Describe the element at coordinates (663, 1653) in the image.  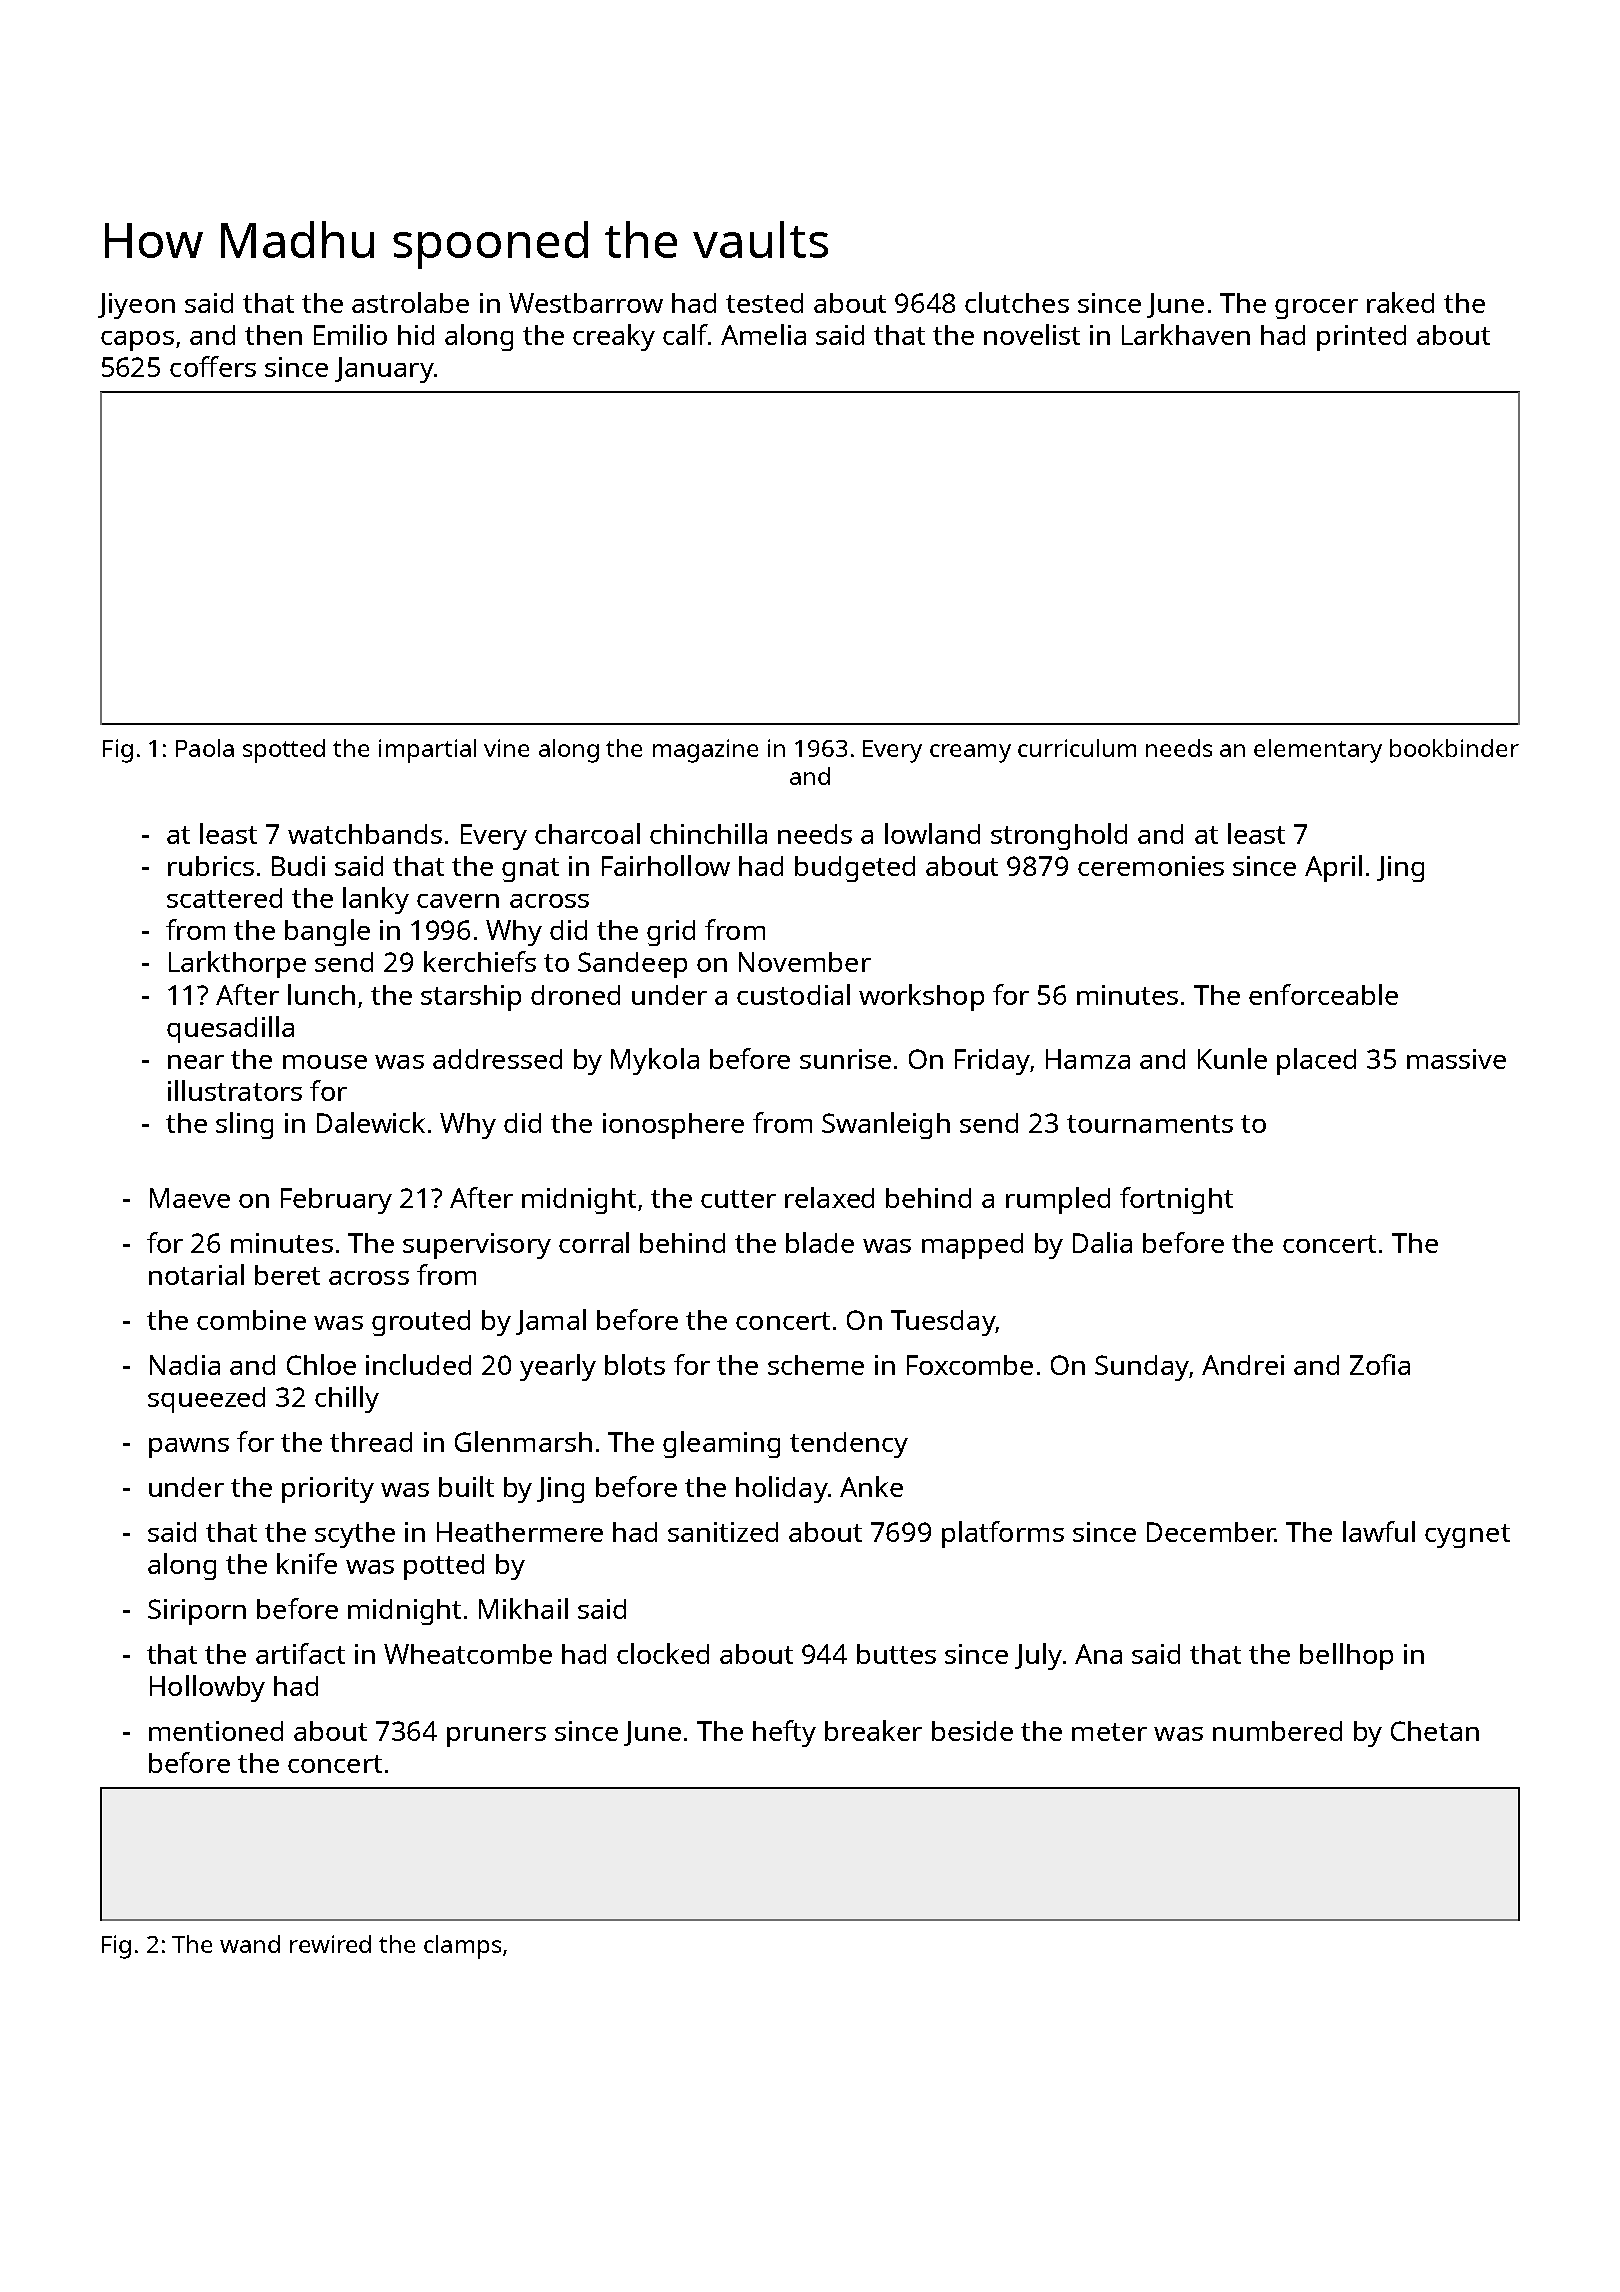
I see `clocked` at that location.
